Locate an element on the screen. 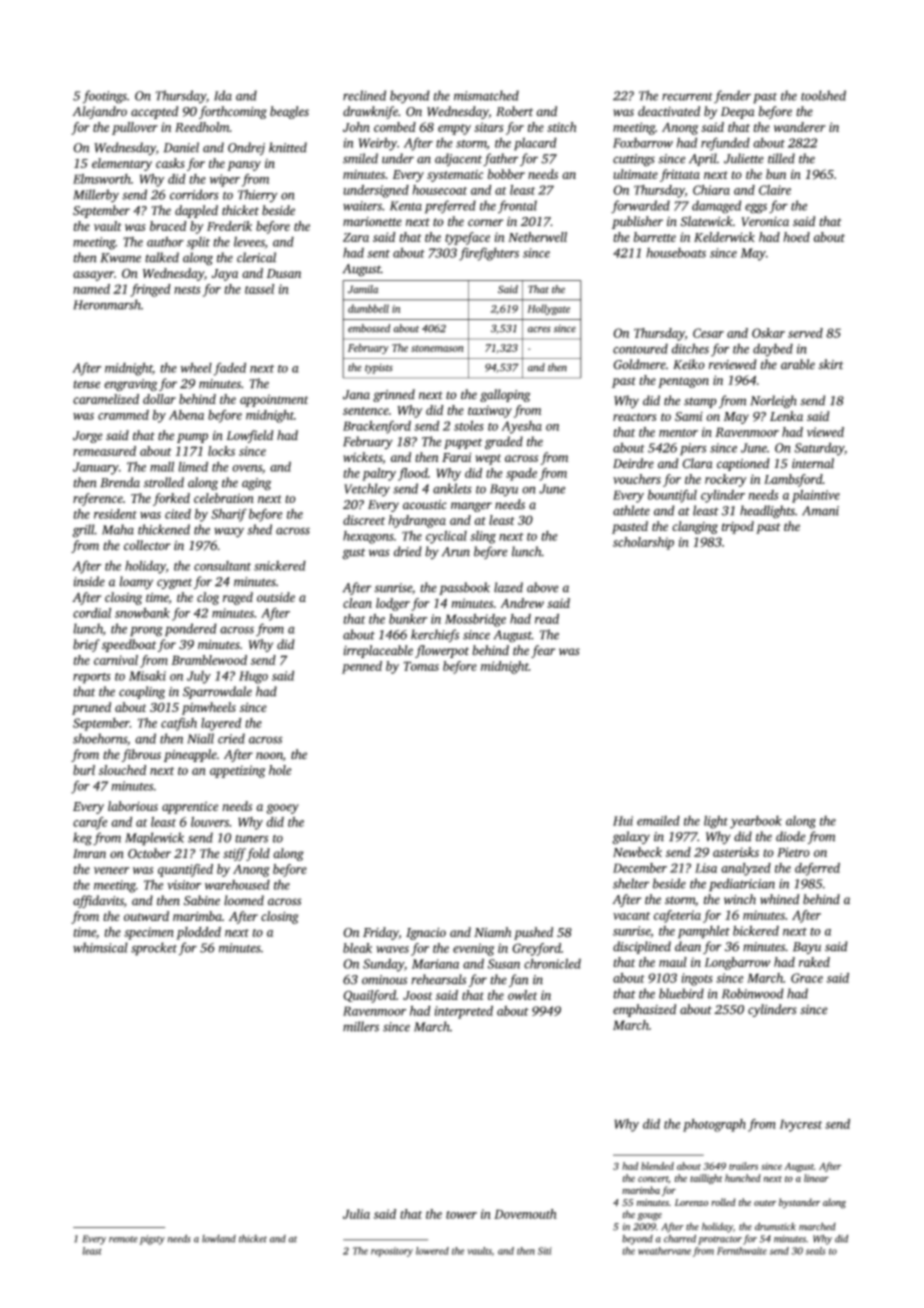 The width and height of the screenshot is (924, 1308). raked is located at coordinates (814, 962).
